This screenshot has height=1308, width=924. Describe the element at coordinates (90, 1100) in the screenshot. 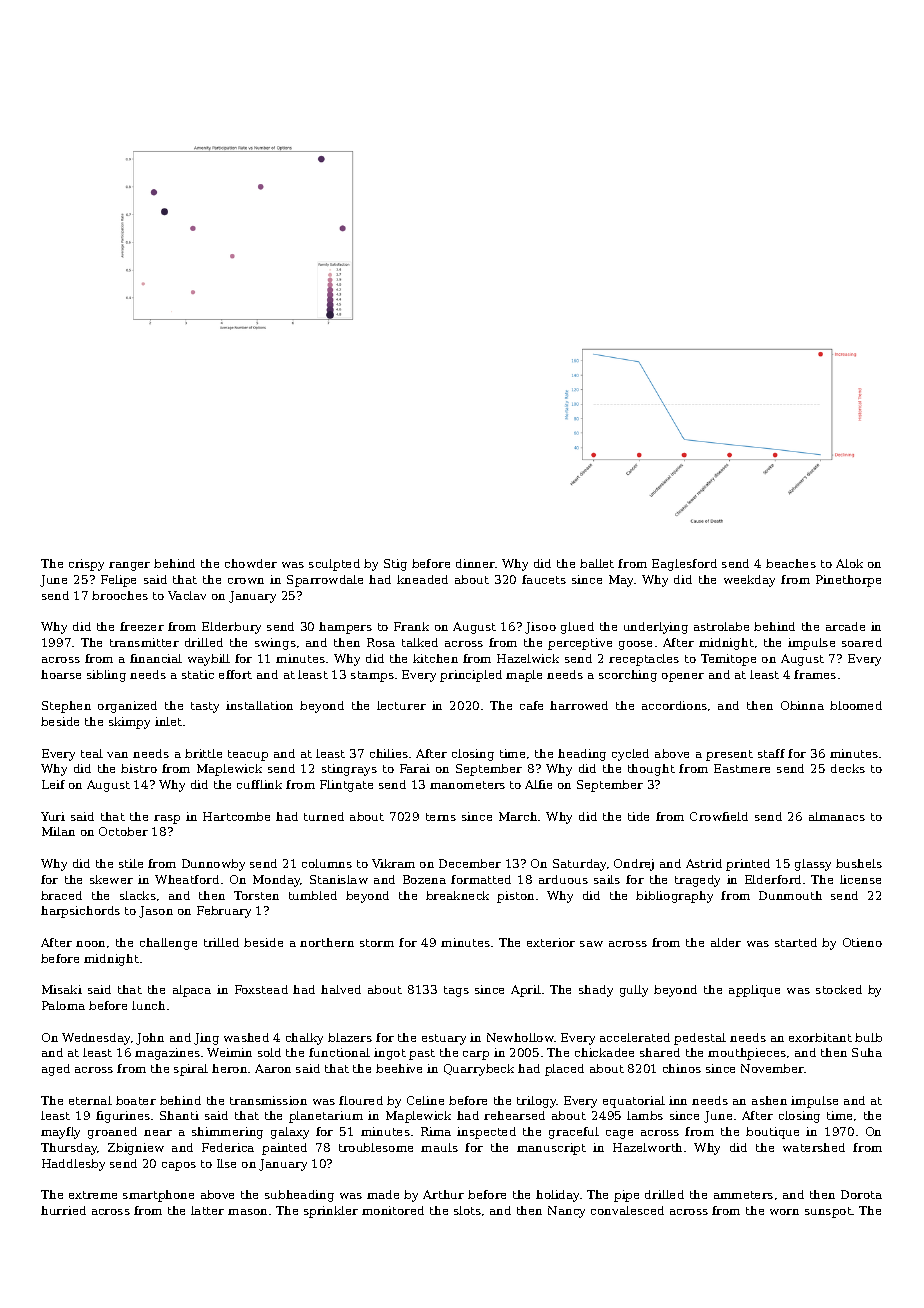

I see `eternal` at that location.
